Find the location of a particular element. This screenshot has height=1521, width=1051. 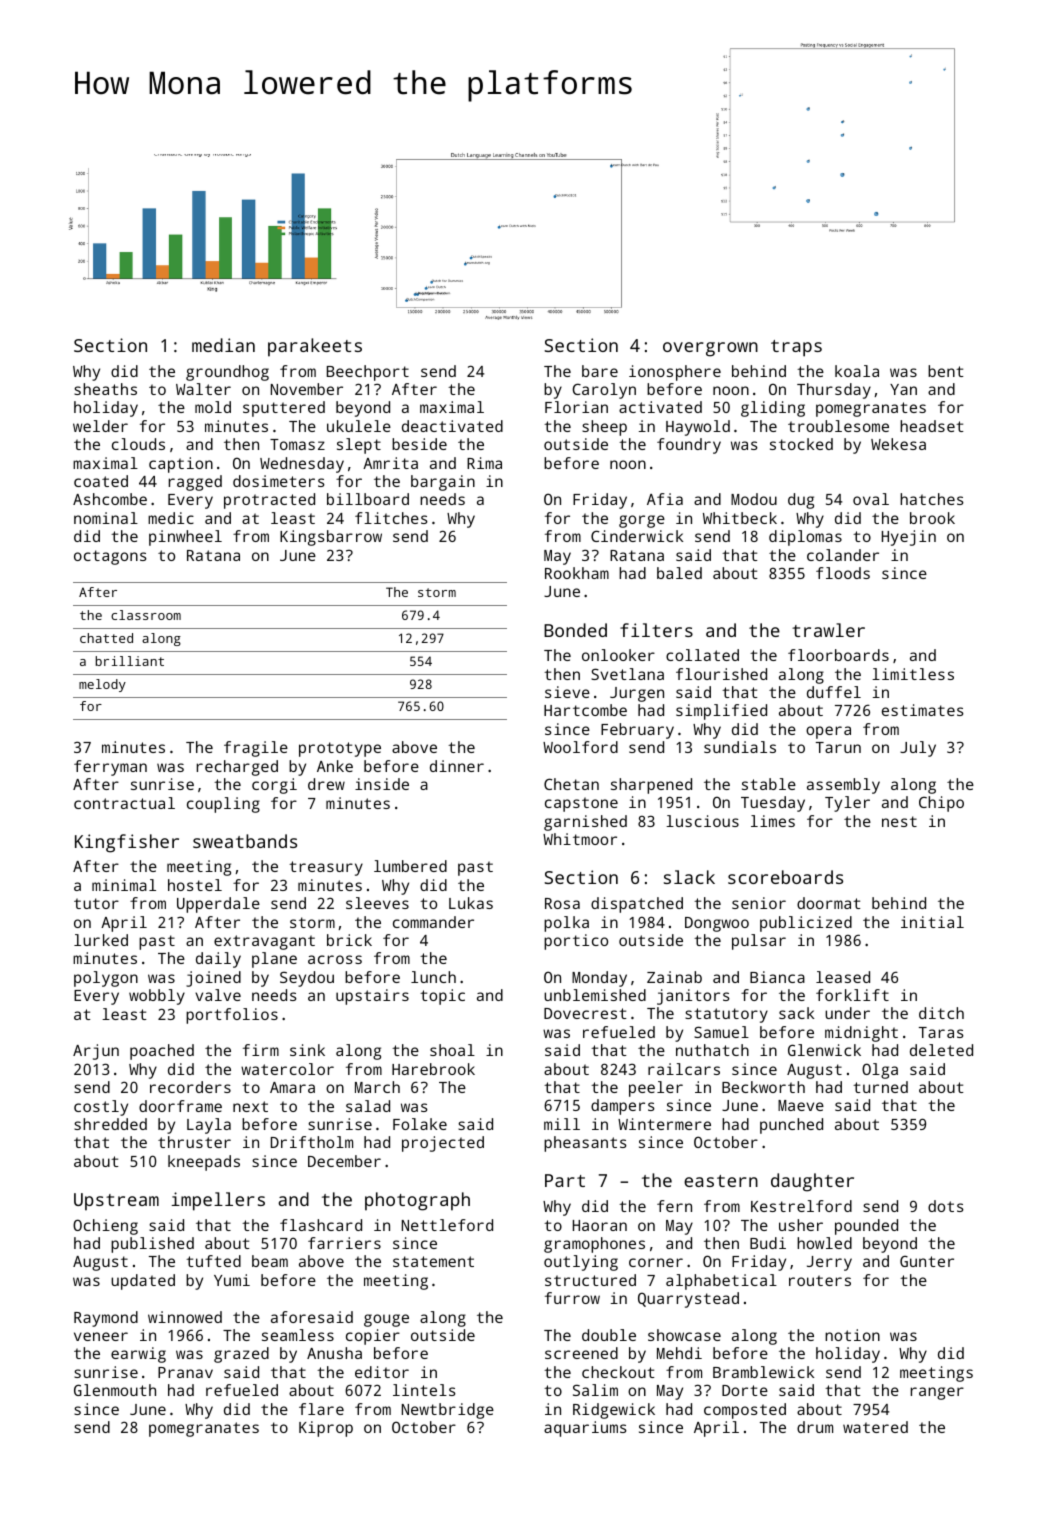

octagons is located at coordinates (110, 557).
